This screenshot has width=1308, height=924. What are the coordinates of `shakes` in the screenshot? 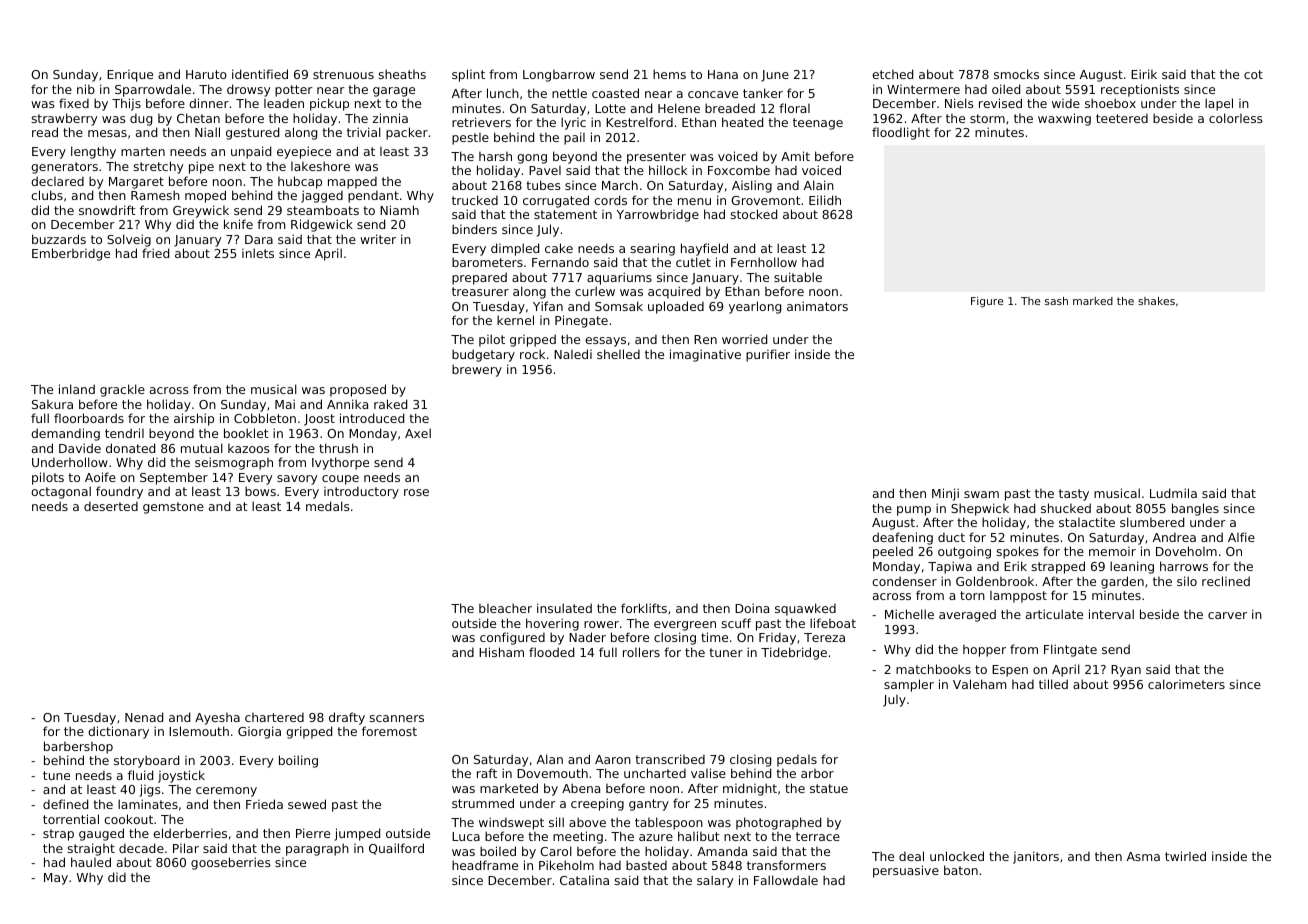 It's located at (1156, 301).
